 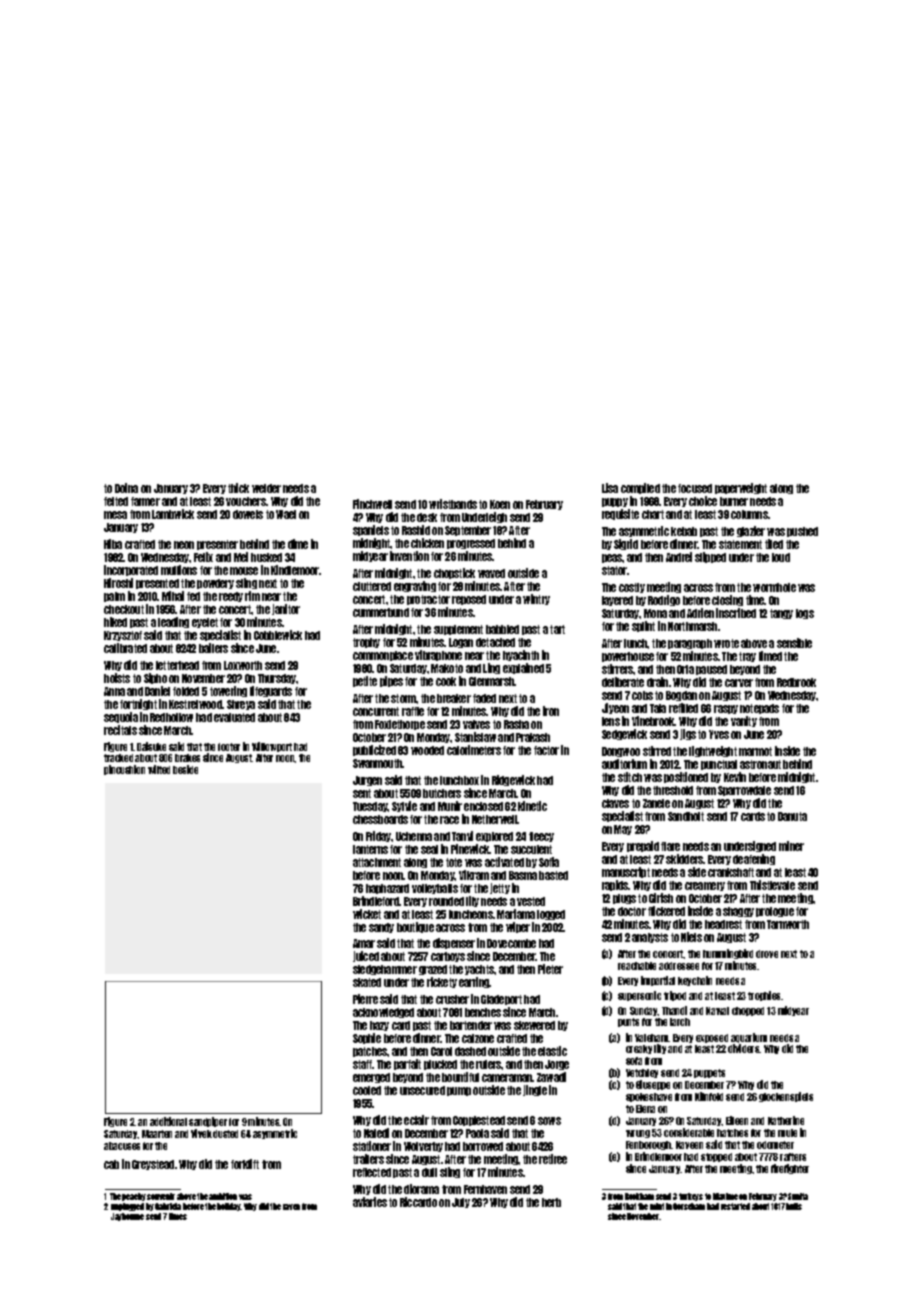 I want to click on flare, so click(x=670, y=846).
